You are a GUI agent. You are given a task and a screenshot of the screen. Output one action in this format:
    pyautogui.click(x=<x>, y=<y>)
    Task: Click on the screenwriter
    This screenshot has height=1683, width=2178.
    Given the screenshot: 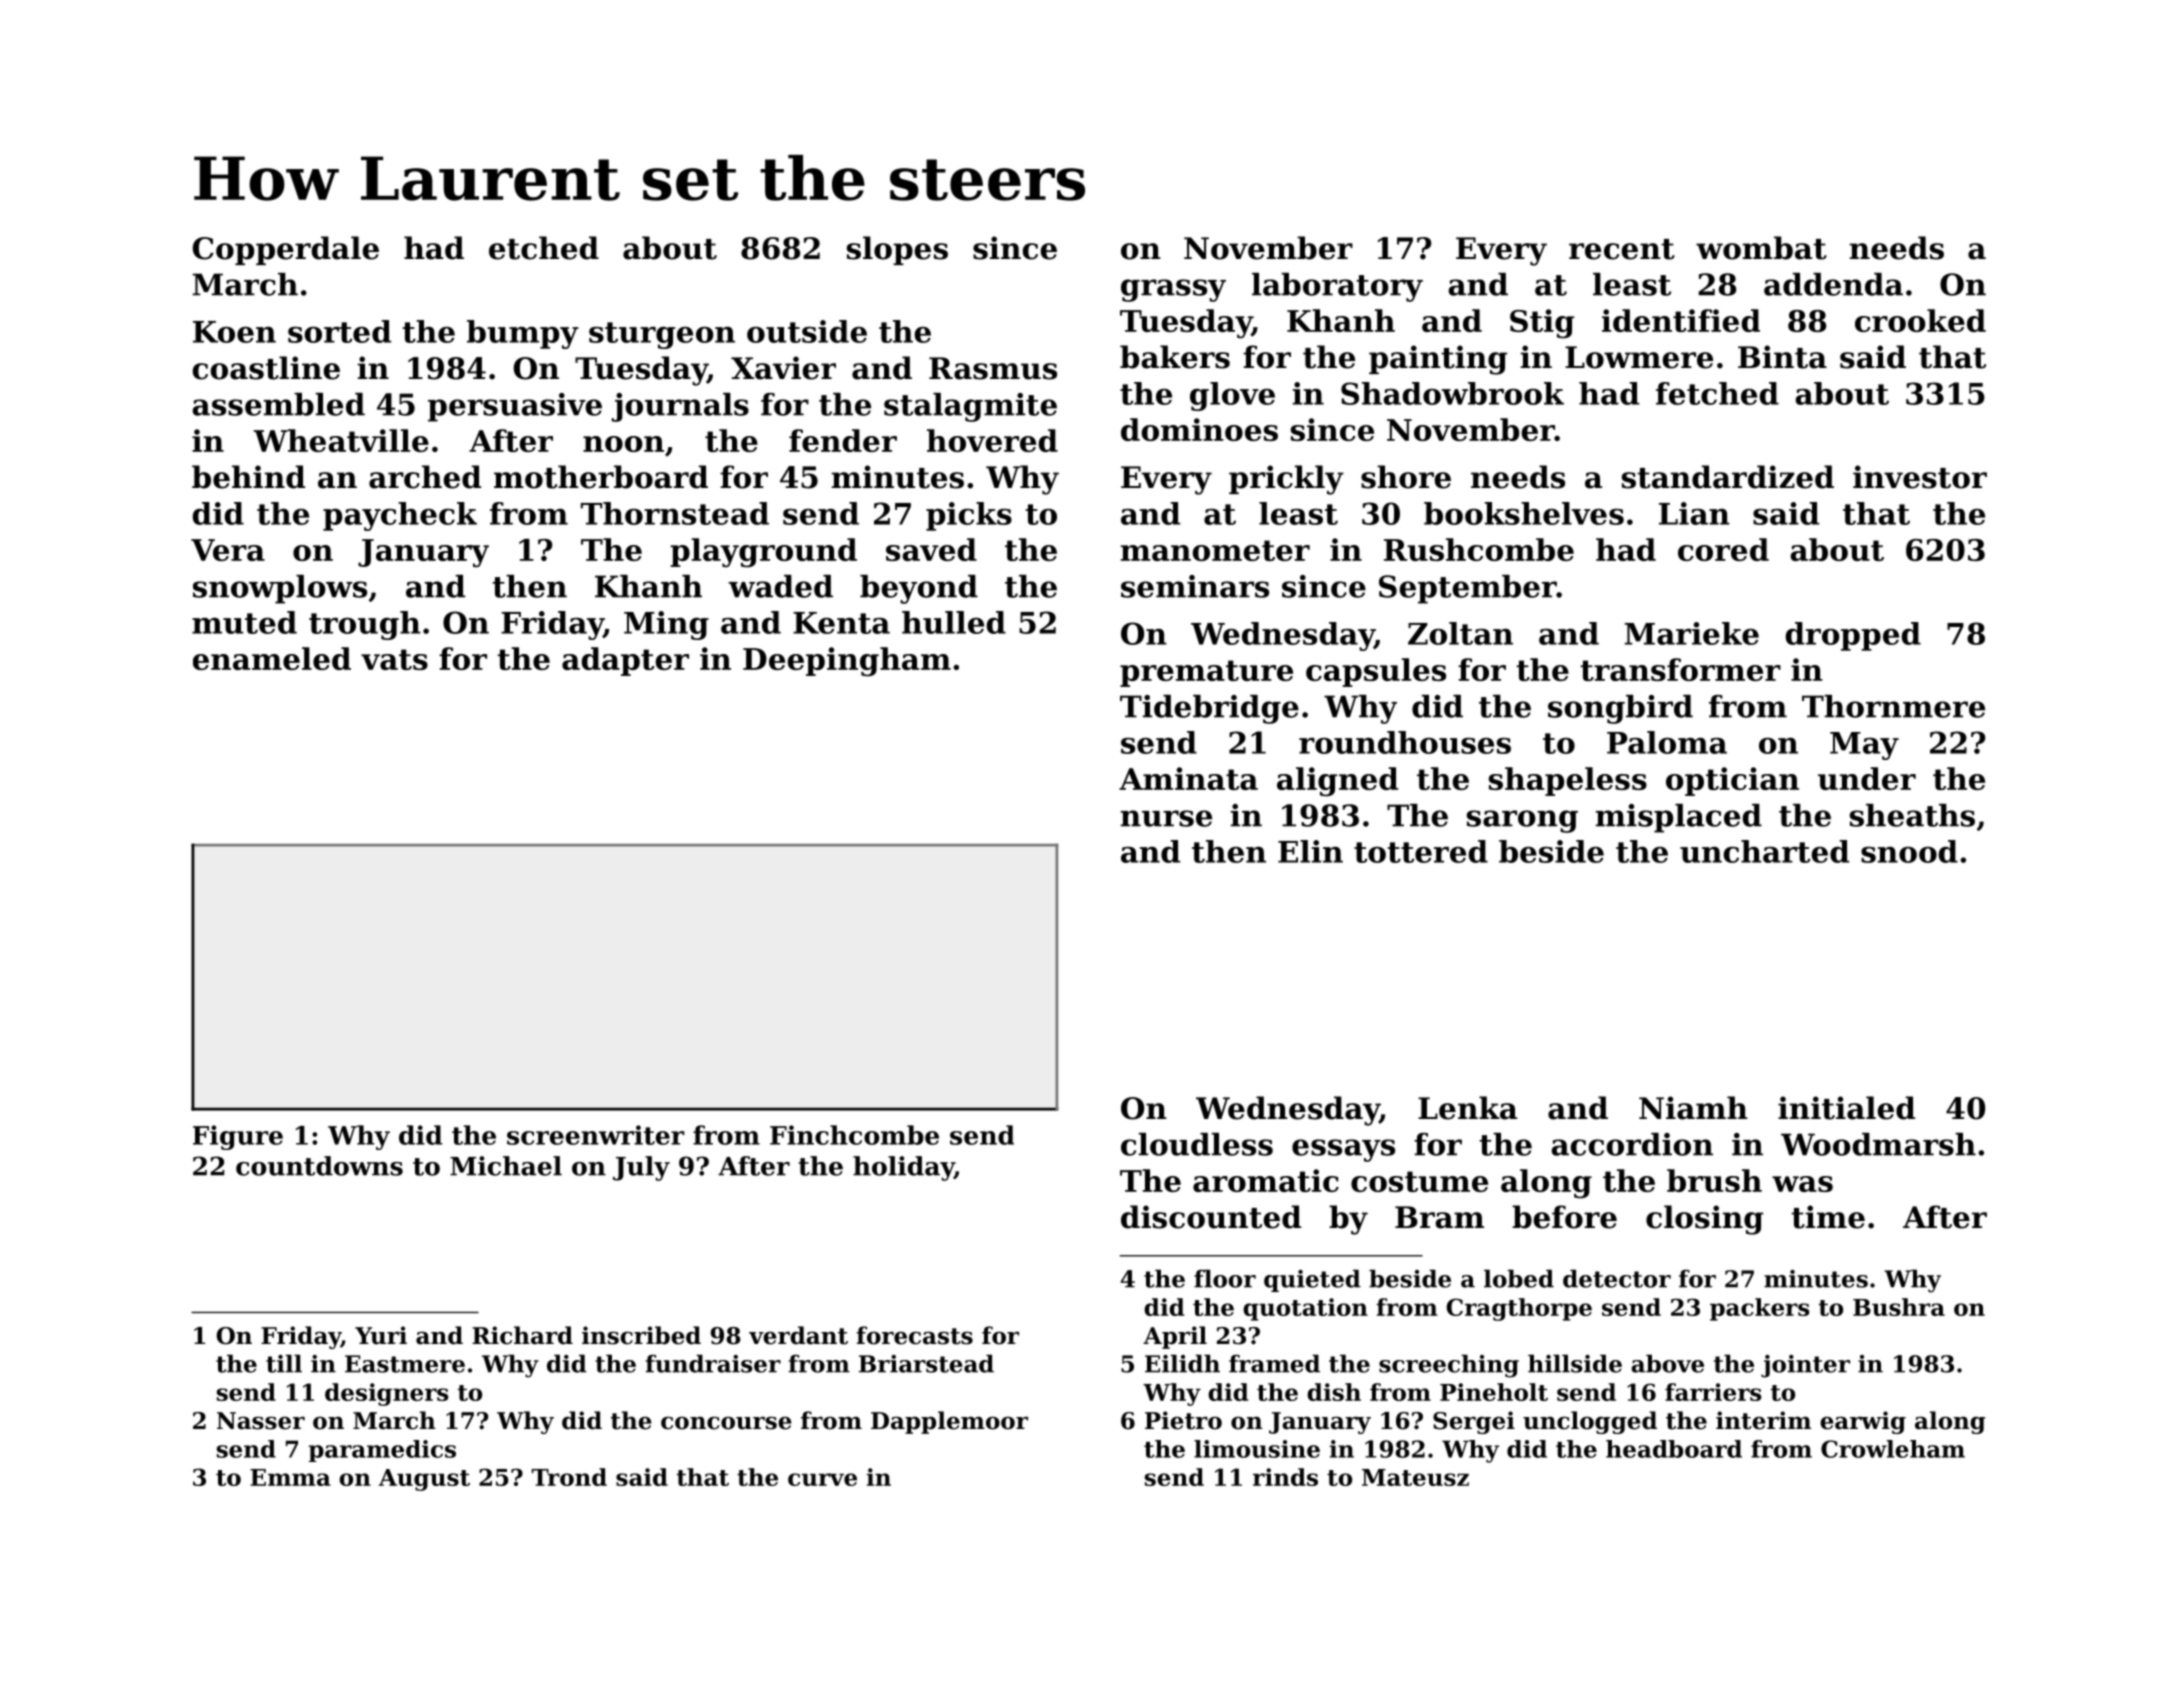 What is the action you would take?
    pyautogui.click(x=596, y=1135)
